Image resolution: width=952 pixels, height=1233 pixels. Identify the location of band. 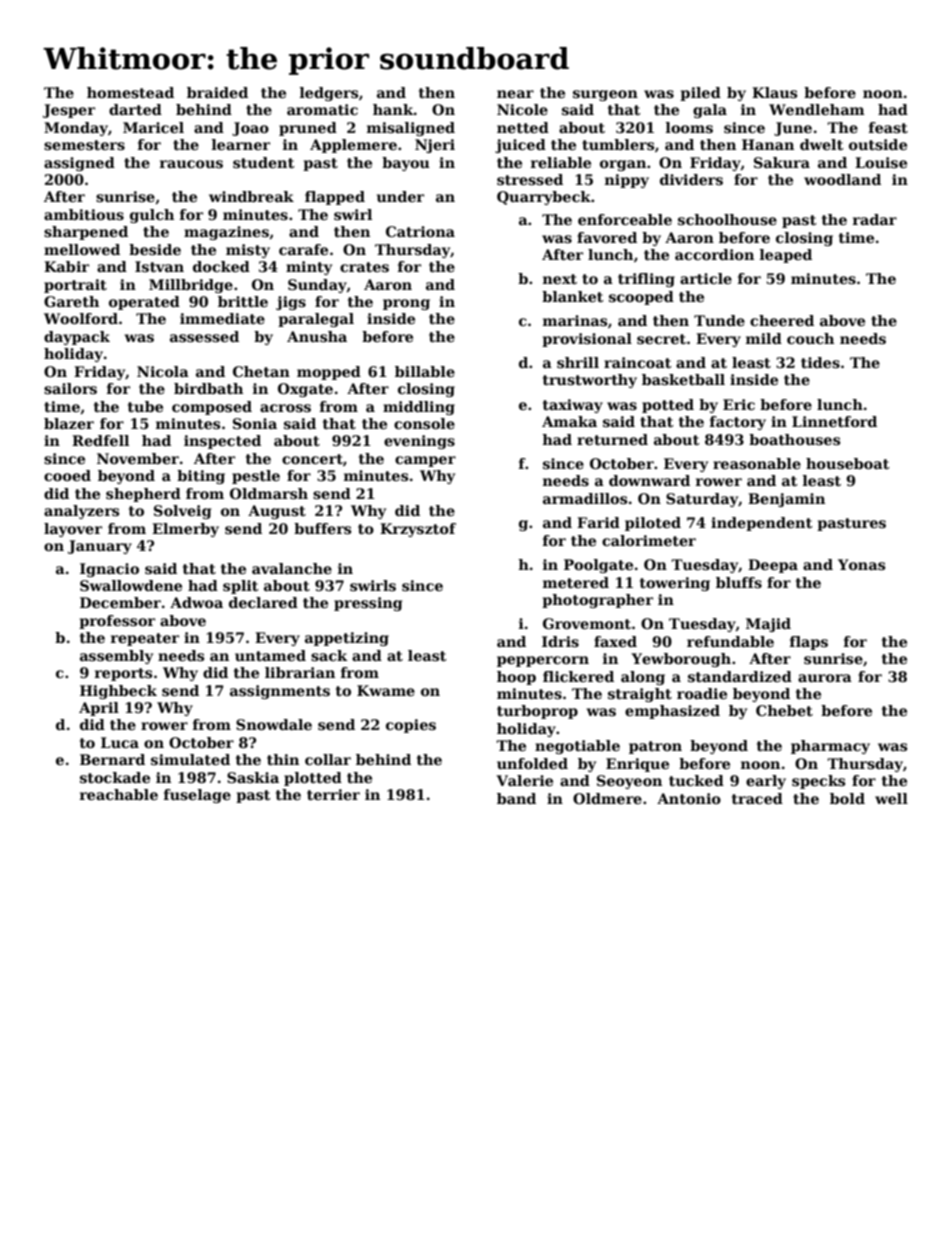
(516, 798).
